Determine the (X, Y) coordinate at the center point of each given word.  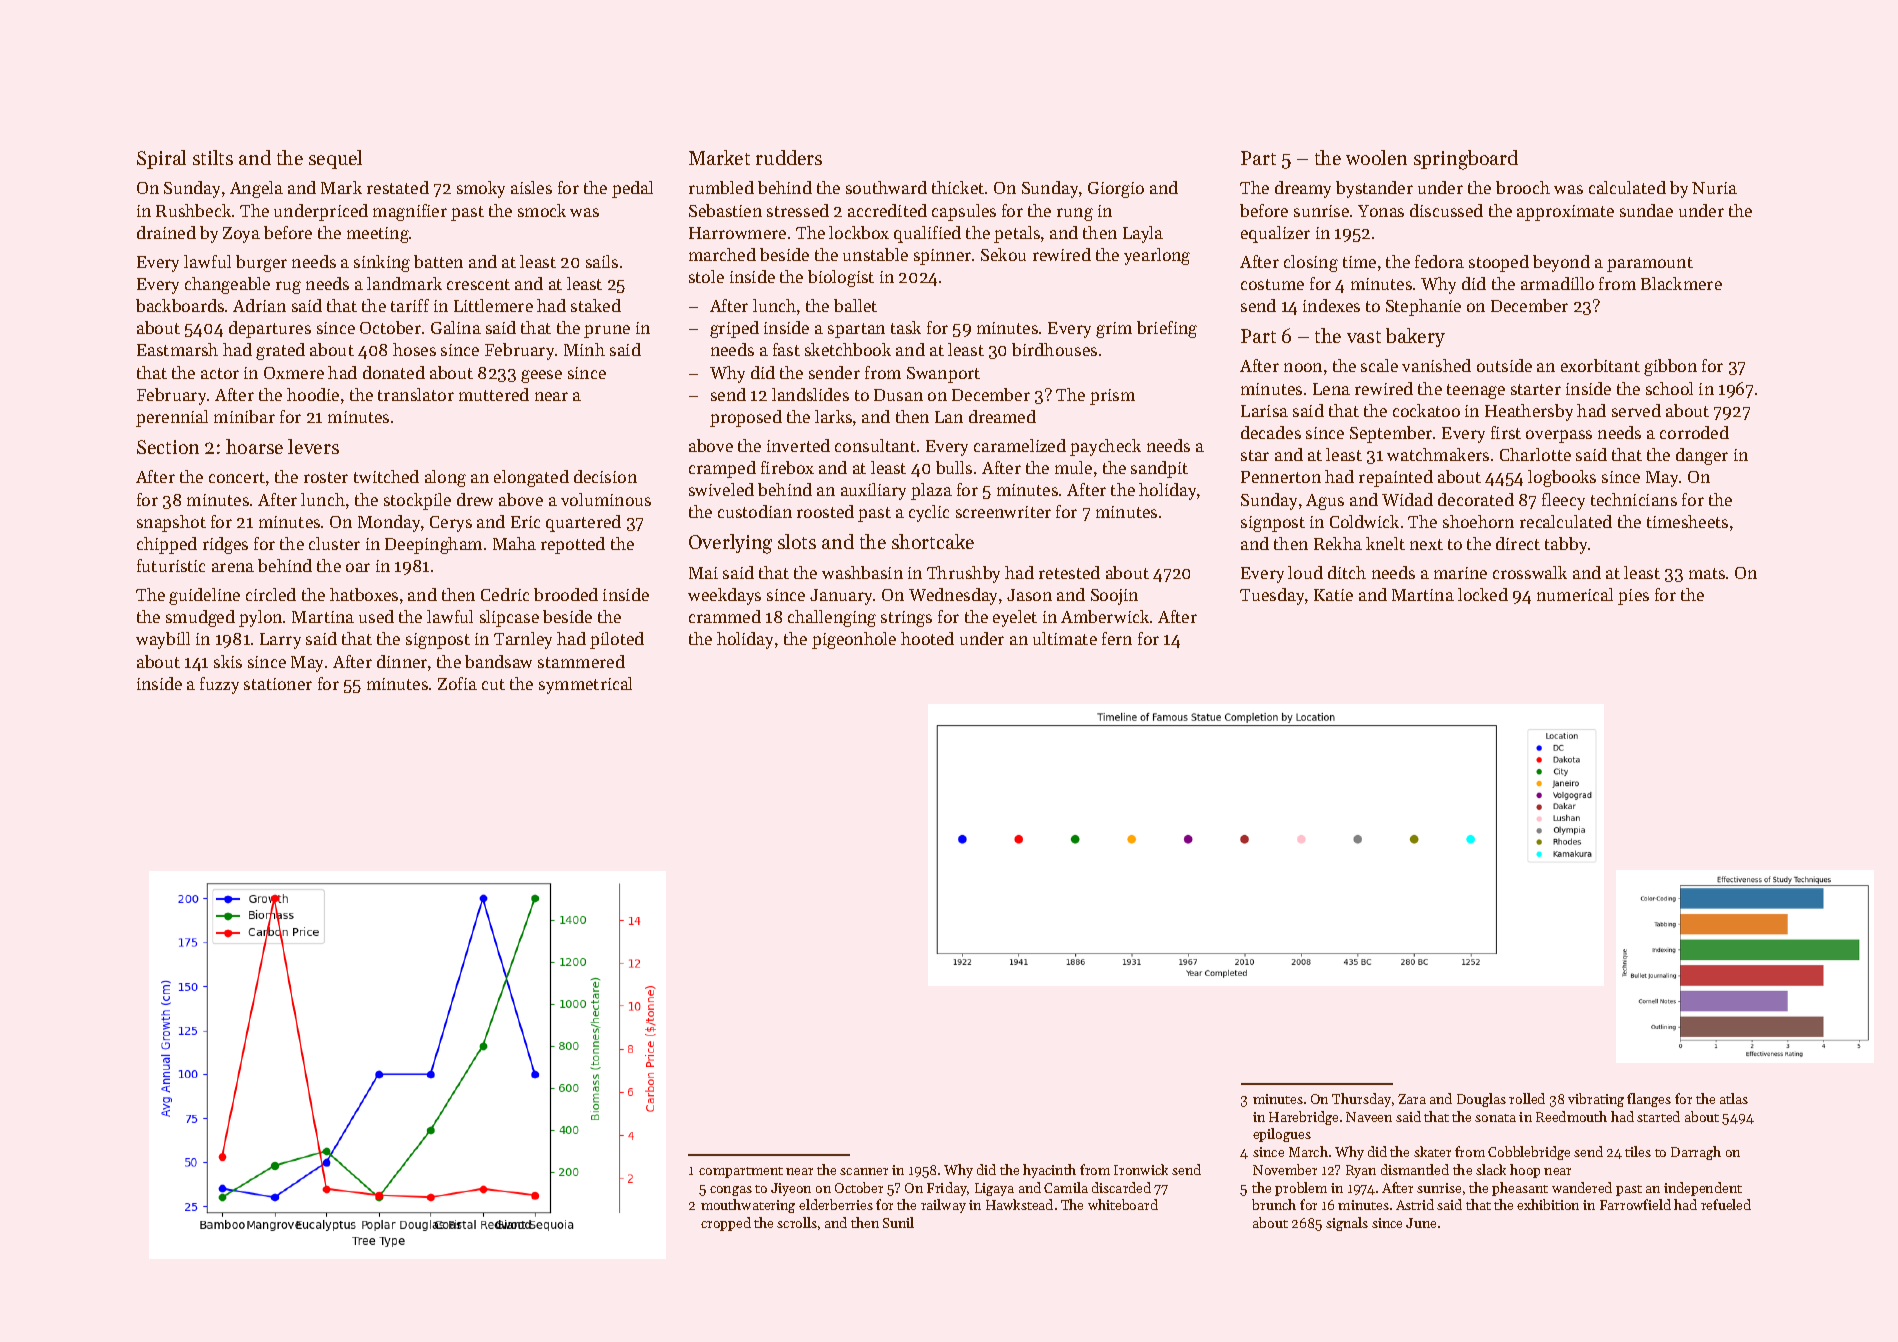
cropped (726, 1224)
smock (542, 210)
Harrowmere (737, 233)
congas (731, 1191)
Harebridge (1303, 1118)
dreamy (1303, 189)
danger (1702, 456)
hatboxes (364, 594)
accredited (887, 210)
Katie (1333, 595)
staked (596, 305)
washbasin (862, 572)
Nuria (1714, 188)
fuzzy (219, 685)
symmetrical (585, 685)
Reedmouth (1571, 1116)
